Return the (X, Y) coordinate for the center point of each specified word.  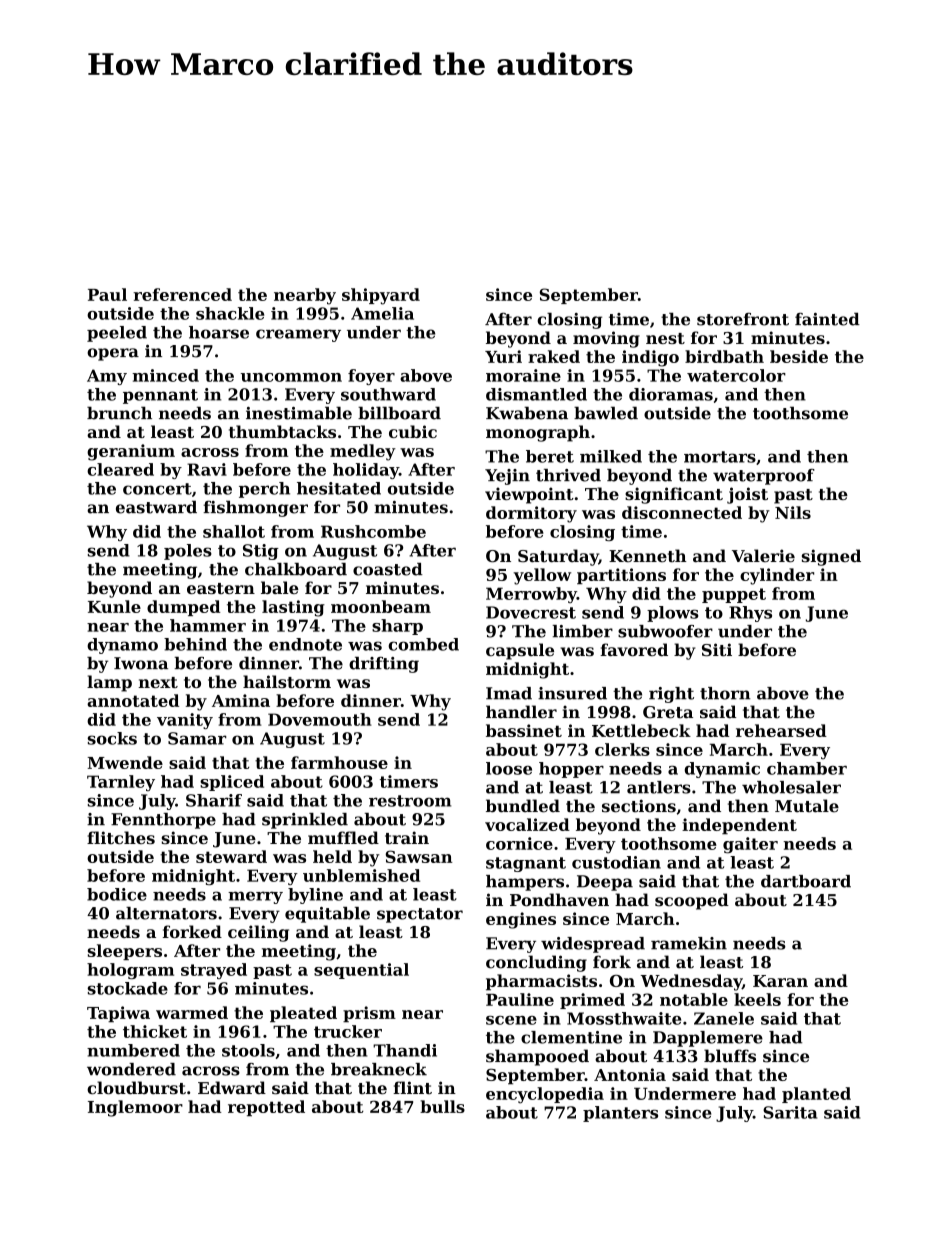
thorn (725, 693)
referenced (182, 294)
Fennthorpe (163, 821)
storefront (743, 319)
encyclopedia (545, 1095)
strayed (214, 971)
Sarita (790, 1112)
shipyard (381, 296)
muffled (343, 837)
